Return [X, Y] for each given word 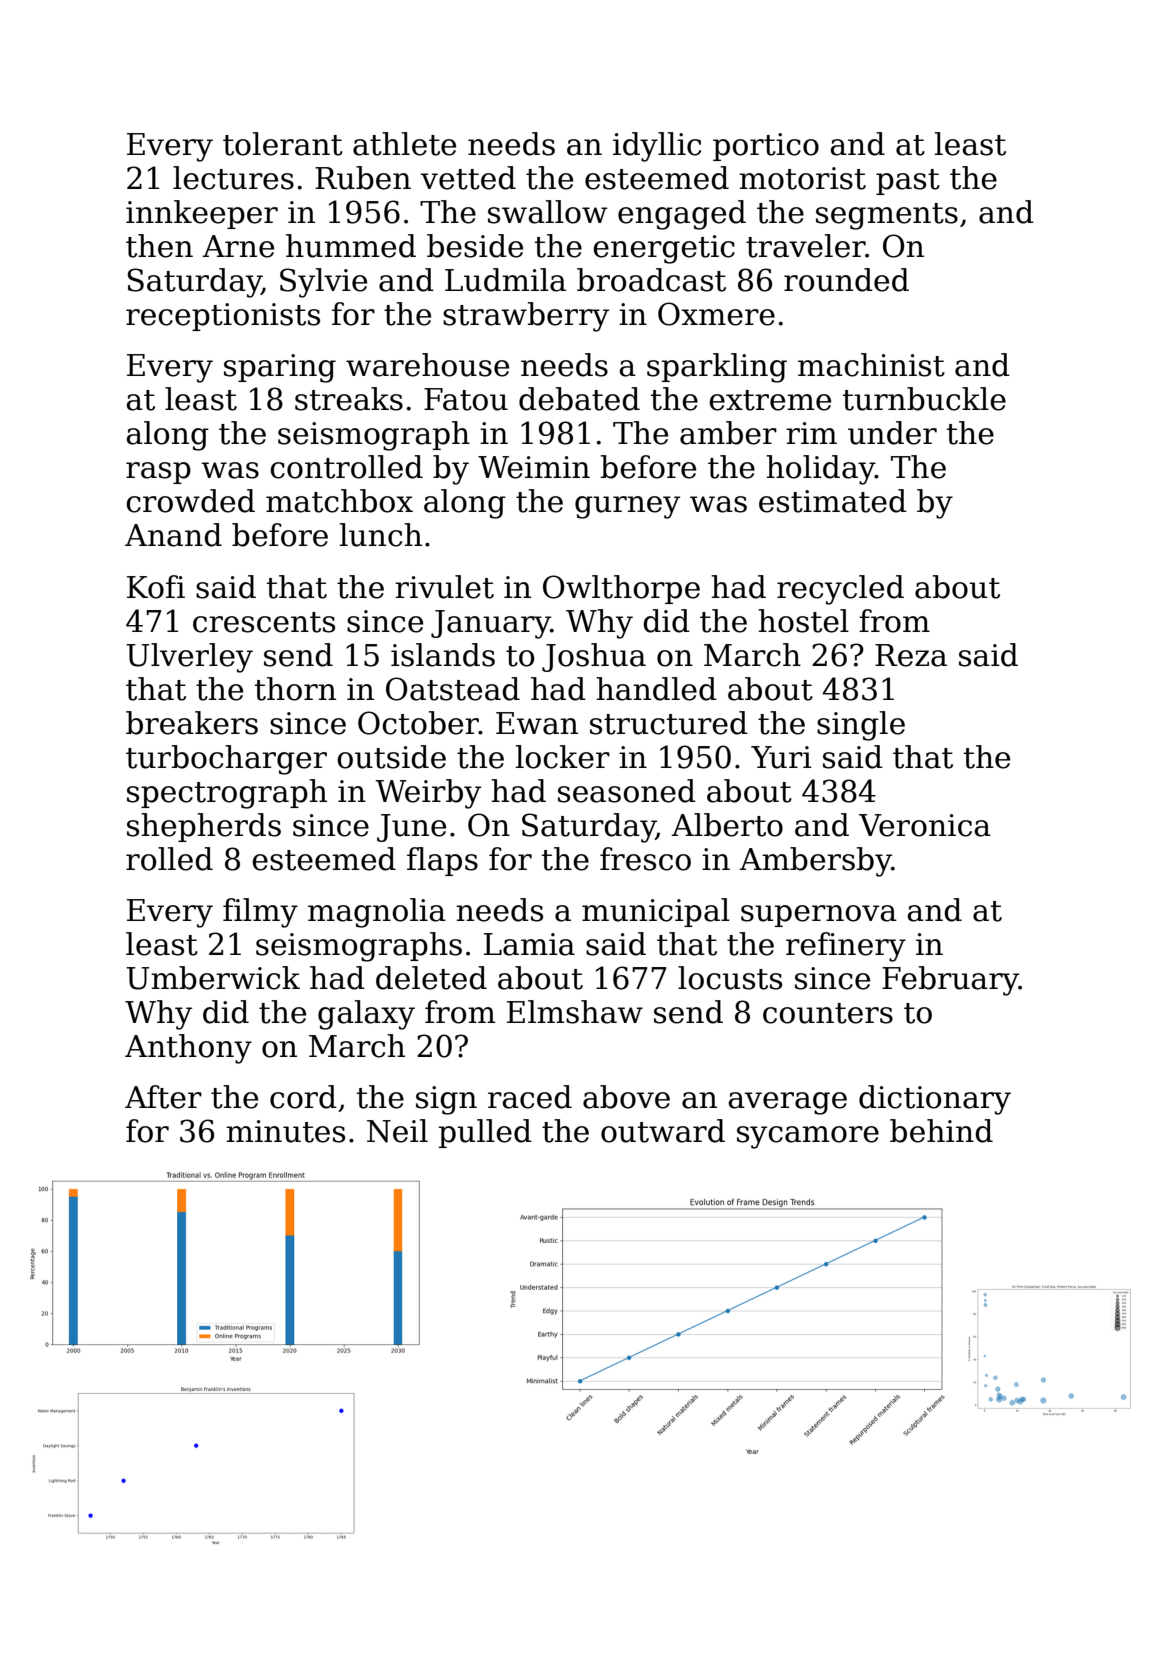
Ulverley [189, 658]
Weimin [534, 467]
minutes [285, 1131]
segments [887, 216]
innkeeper [202, 214]
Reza [911, 655]
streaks [349, 399]
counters [828, 1013]
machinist [871, 365]
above [626, 1097]
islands [443, 655]
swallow [548, 212]
